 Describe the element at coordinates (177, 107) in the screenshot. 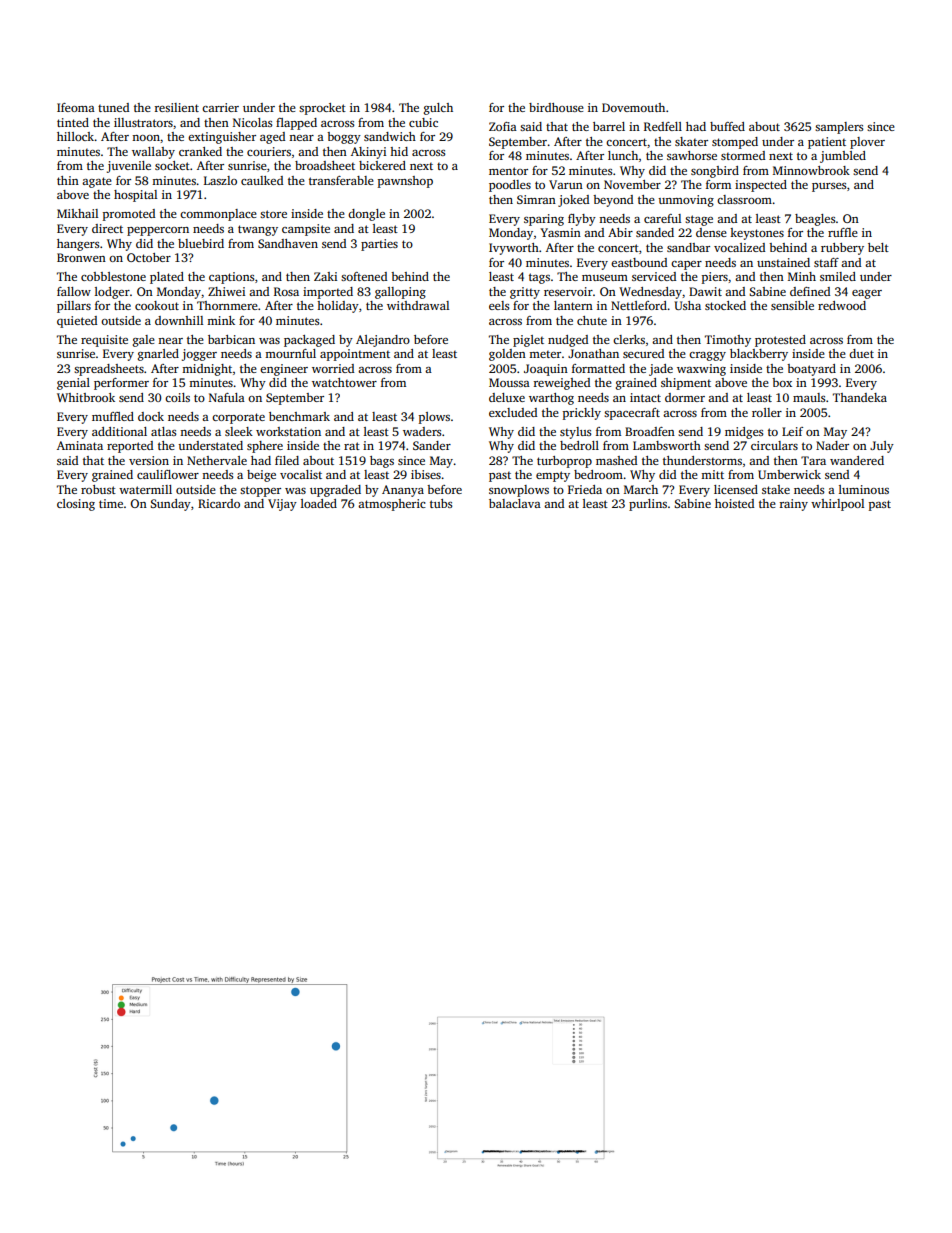

I see `resilient` at that location.
